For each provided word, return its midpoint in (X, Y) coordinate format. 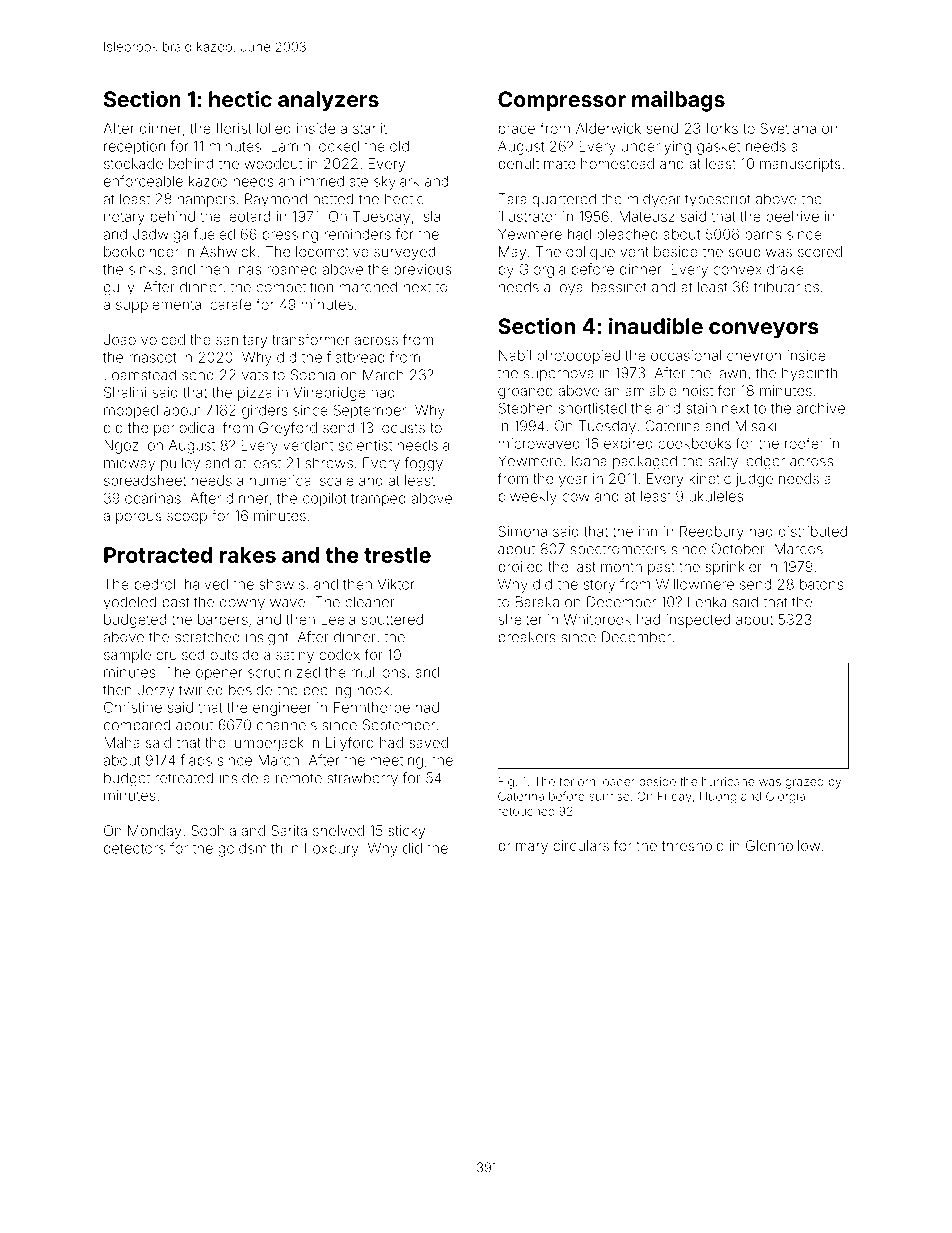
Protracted (158, 555)
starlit (370, 128)
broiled (521, 566)
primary (523, 847)
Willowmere (695, 584)
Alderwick (608, 128)
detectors (134, 848)
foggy (424, 464)
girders (265, 412)
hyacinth (809, 374)
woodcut (273, 163)
